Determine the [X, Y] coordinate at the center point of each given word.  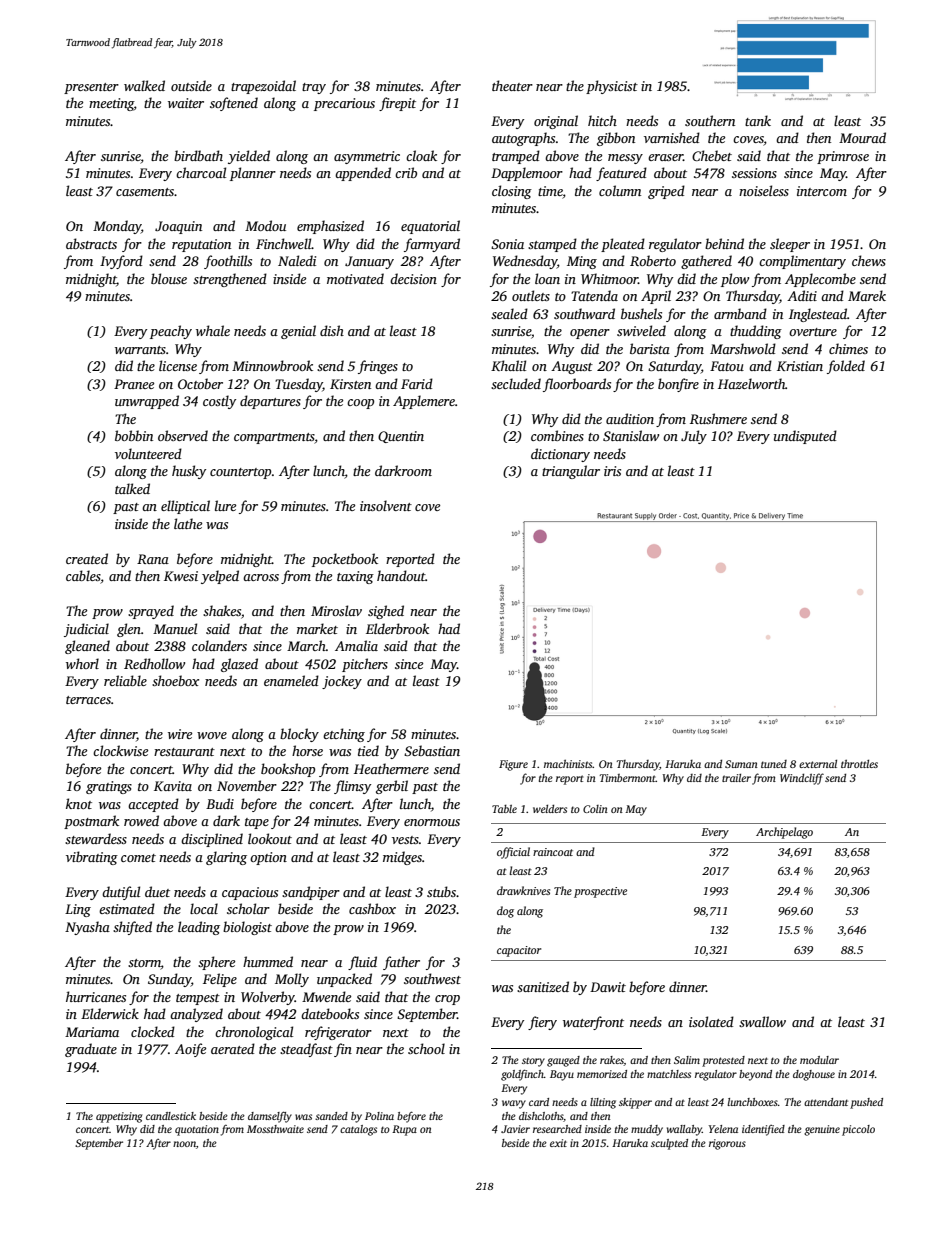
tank [758, 120]
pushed [866, 1103]
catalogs [358, 1130]
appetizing [119, 1117]
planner [253, 174]
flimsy [352, 787]
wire [180, 734]
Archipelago [784, 833]
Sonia [507, 244]
